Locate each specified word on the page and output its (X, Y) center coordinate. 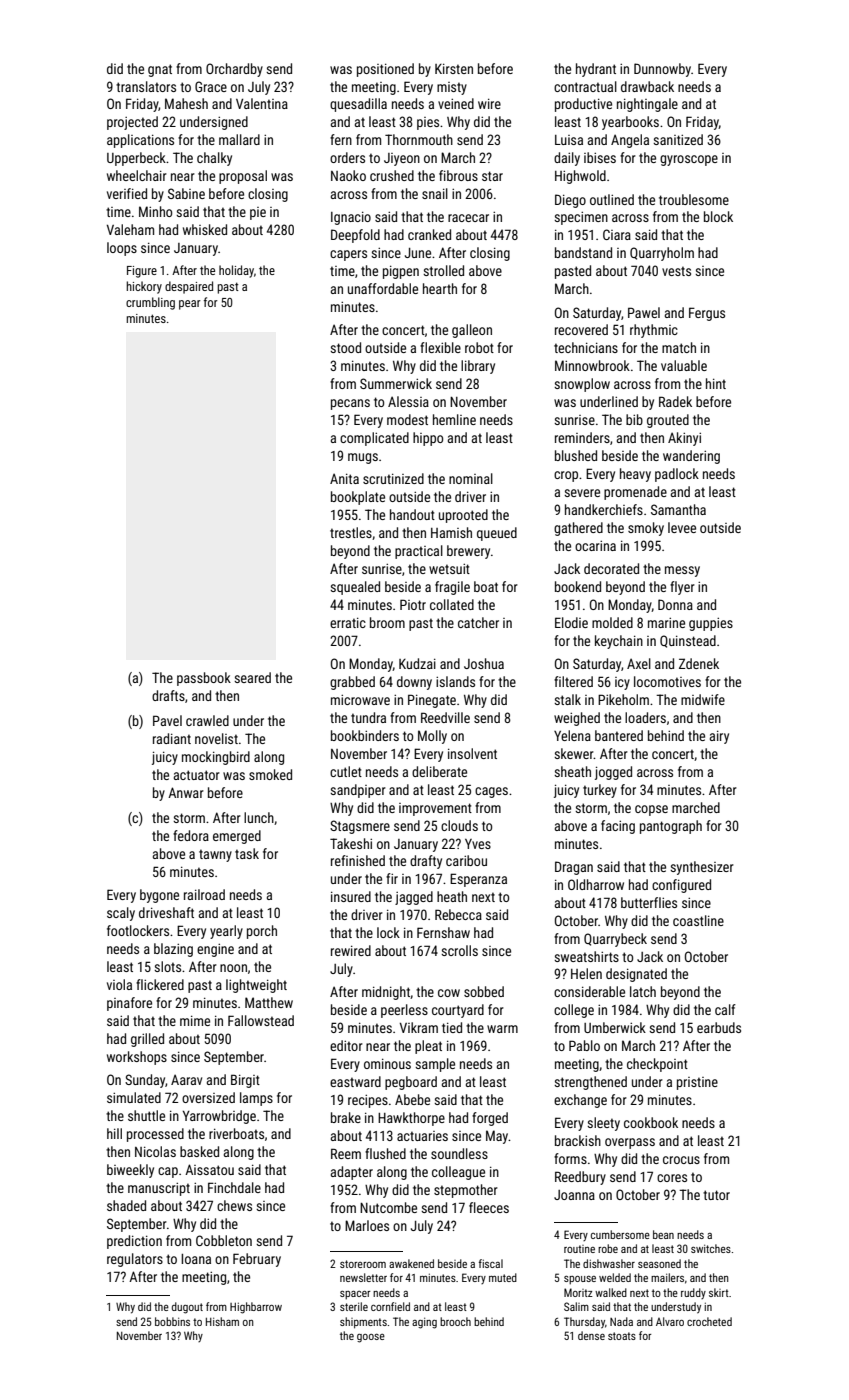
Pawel (644, 312)
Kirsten (454, 68)
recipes (368, 1101)
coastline (698, 920)
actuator (197, 775)
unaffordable (383, 288)
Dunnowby (662, 70)
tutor (716, 1195)
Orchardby (234, 70)
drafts (168, 695)
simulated (134, 1097)
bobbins (172, 1321)
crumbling (150, 303)
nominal (471, 478)
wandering (691, 457)
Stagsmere (360, 827)
